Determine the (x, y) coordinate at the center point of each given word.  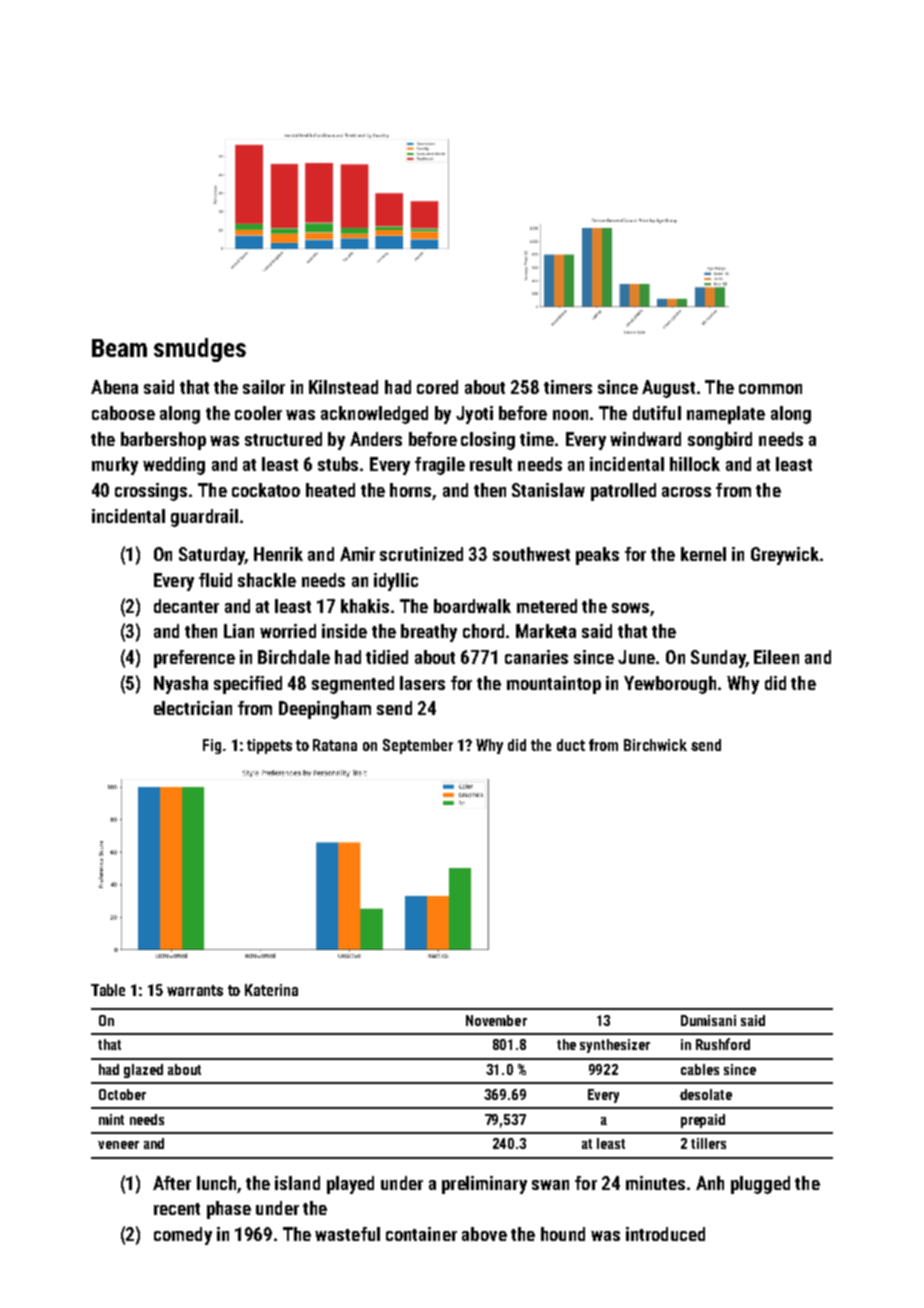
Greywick (785, 556)
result (491, 464)
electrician (193, 708)
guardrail (204, 518)
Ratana (335, 745)
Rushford (723, 1044)
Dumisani (708, 1020)
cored (437, 387)
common (770, 389)
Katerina (271, 990)
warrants (195, 990)
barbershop (163, 441)
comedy (183, 1236)
